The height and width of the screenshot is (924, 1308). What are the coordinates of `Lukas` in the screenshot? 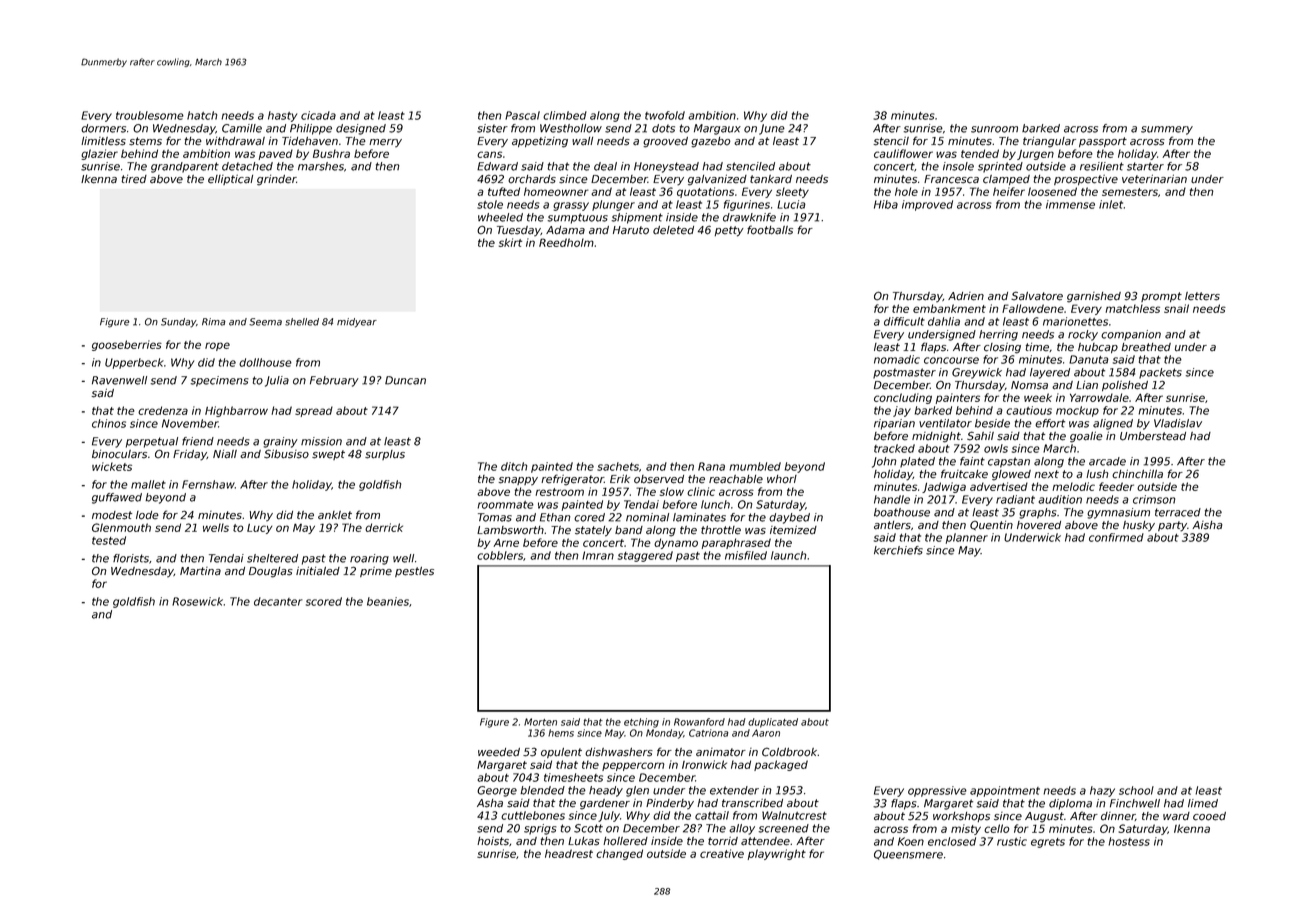 It's located at (584, 841).
